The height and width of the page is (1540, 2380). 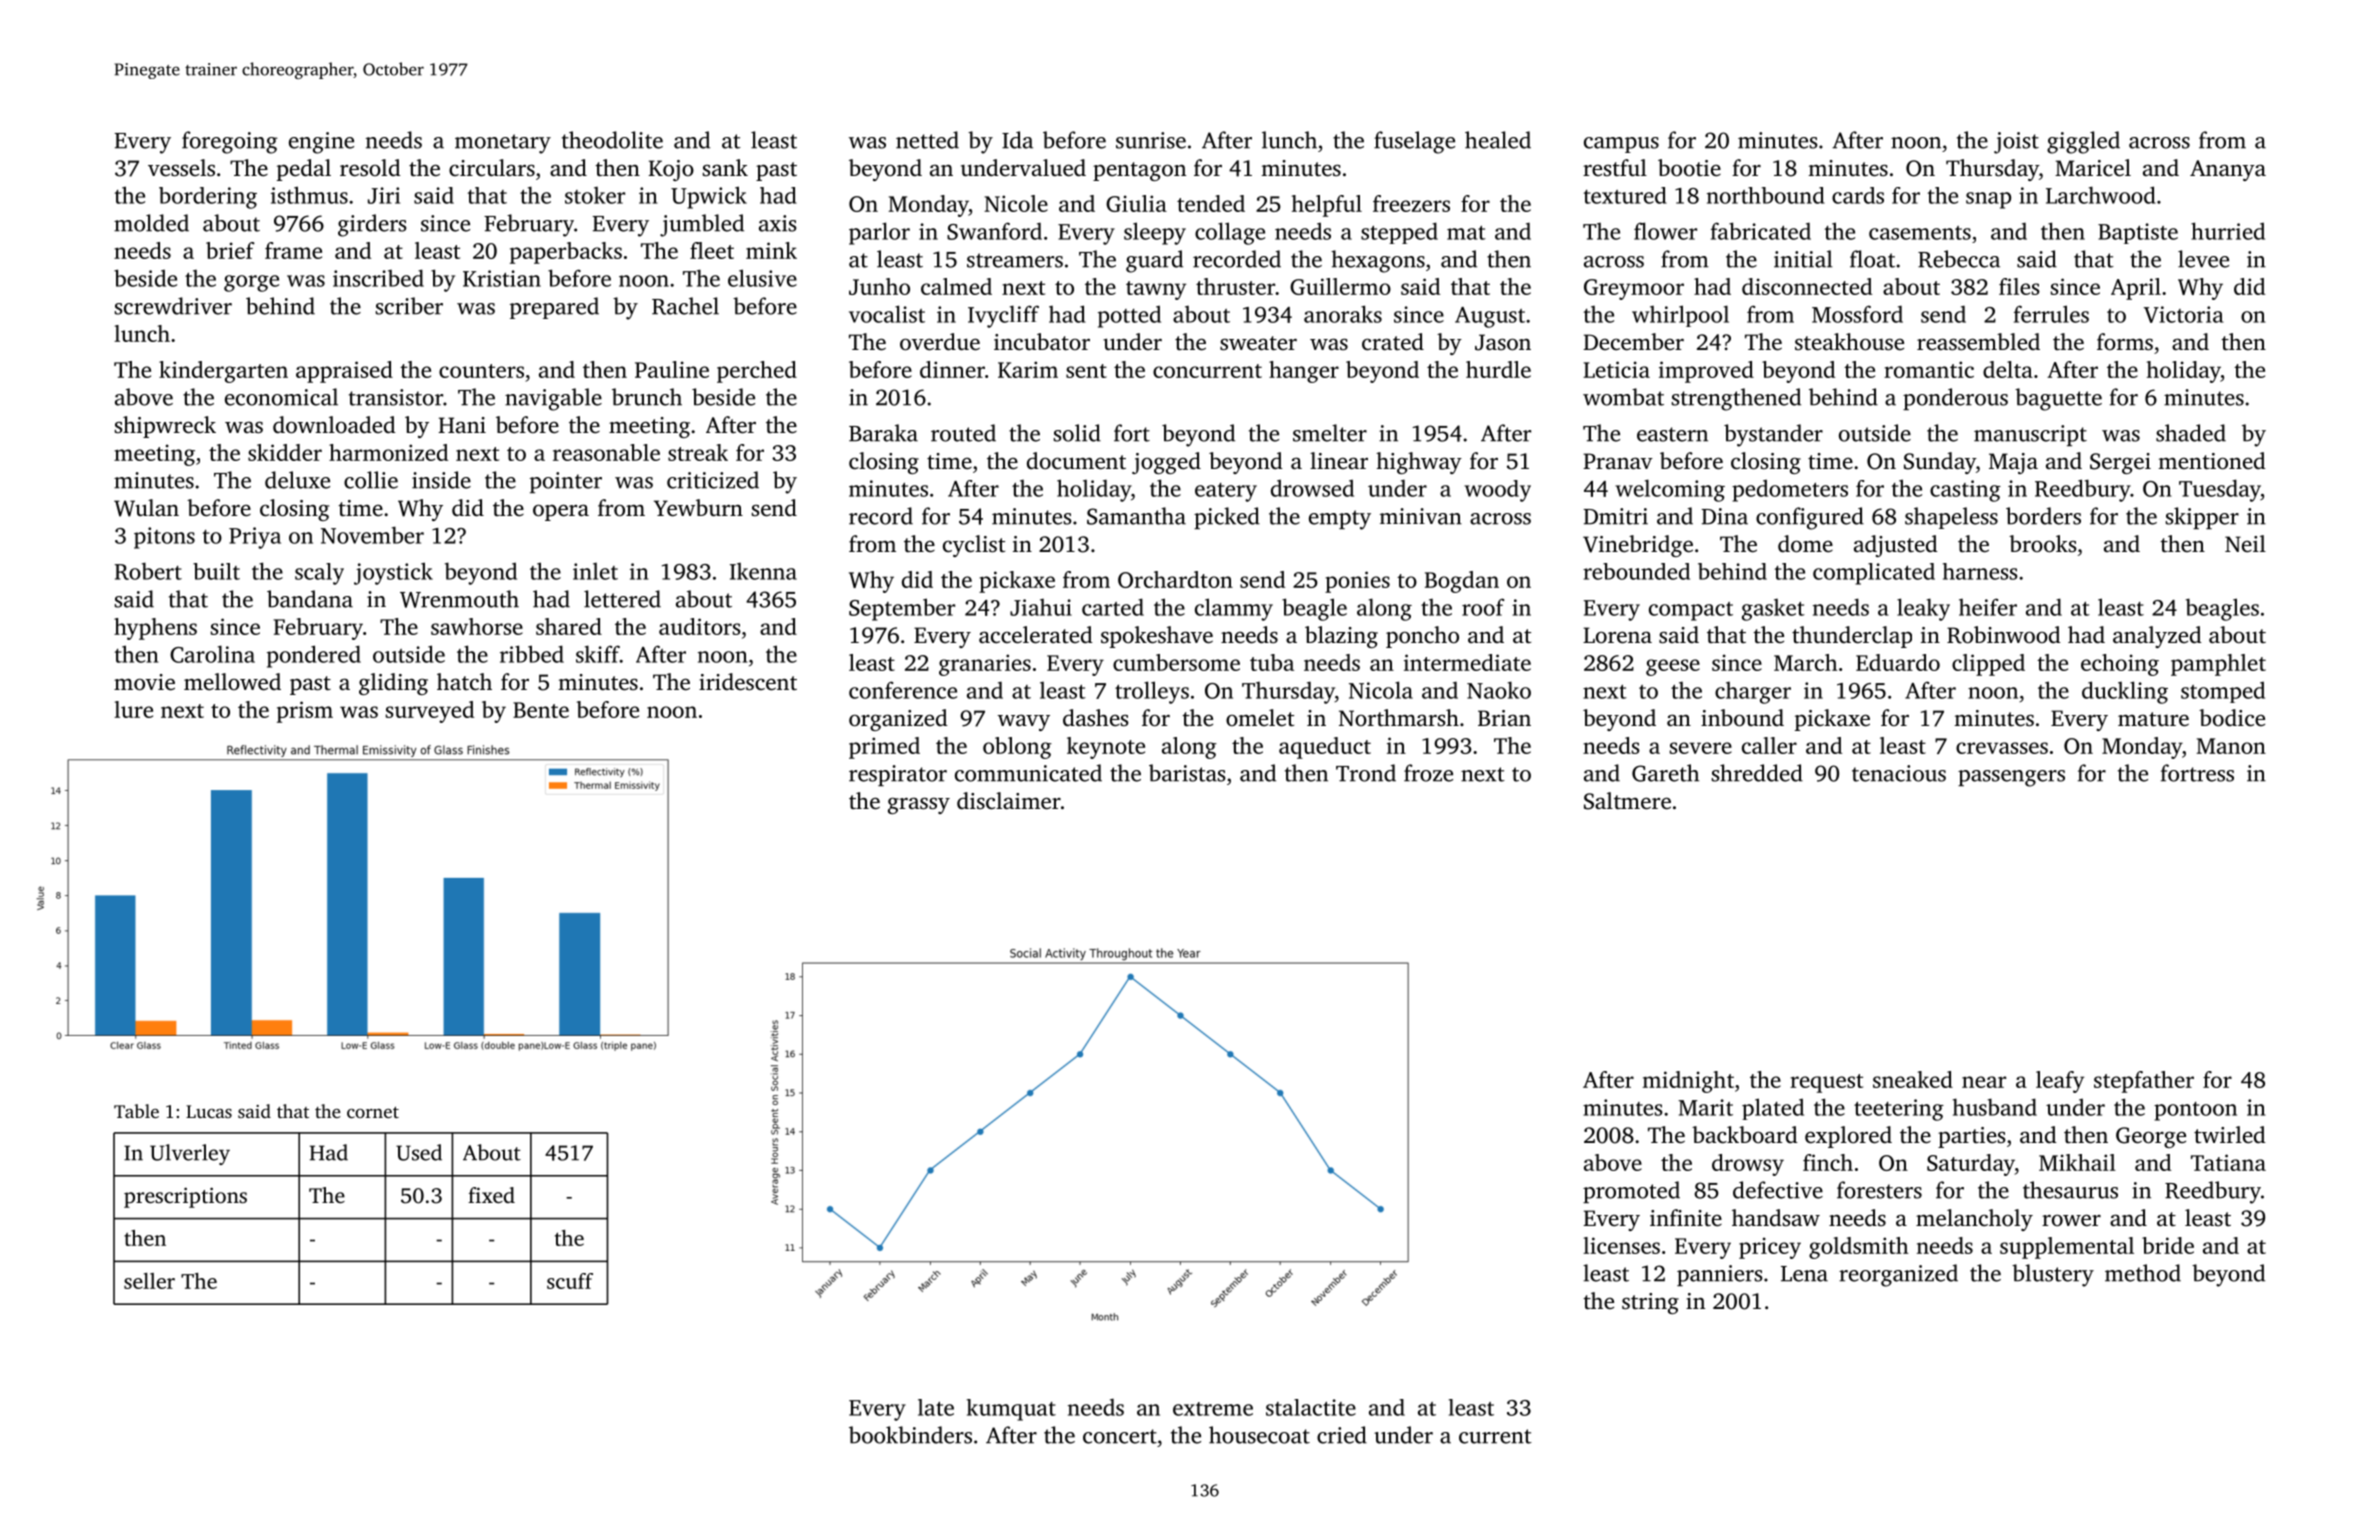 I want to click on sunrise, so click(x=1151, y=140).
